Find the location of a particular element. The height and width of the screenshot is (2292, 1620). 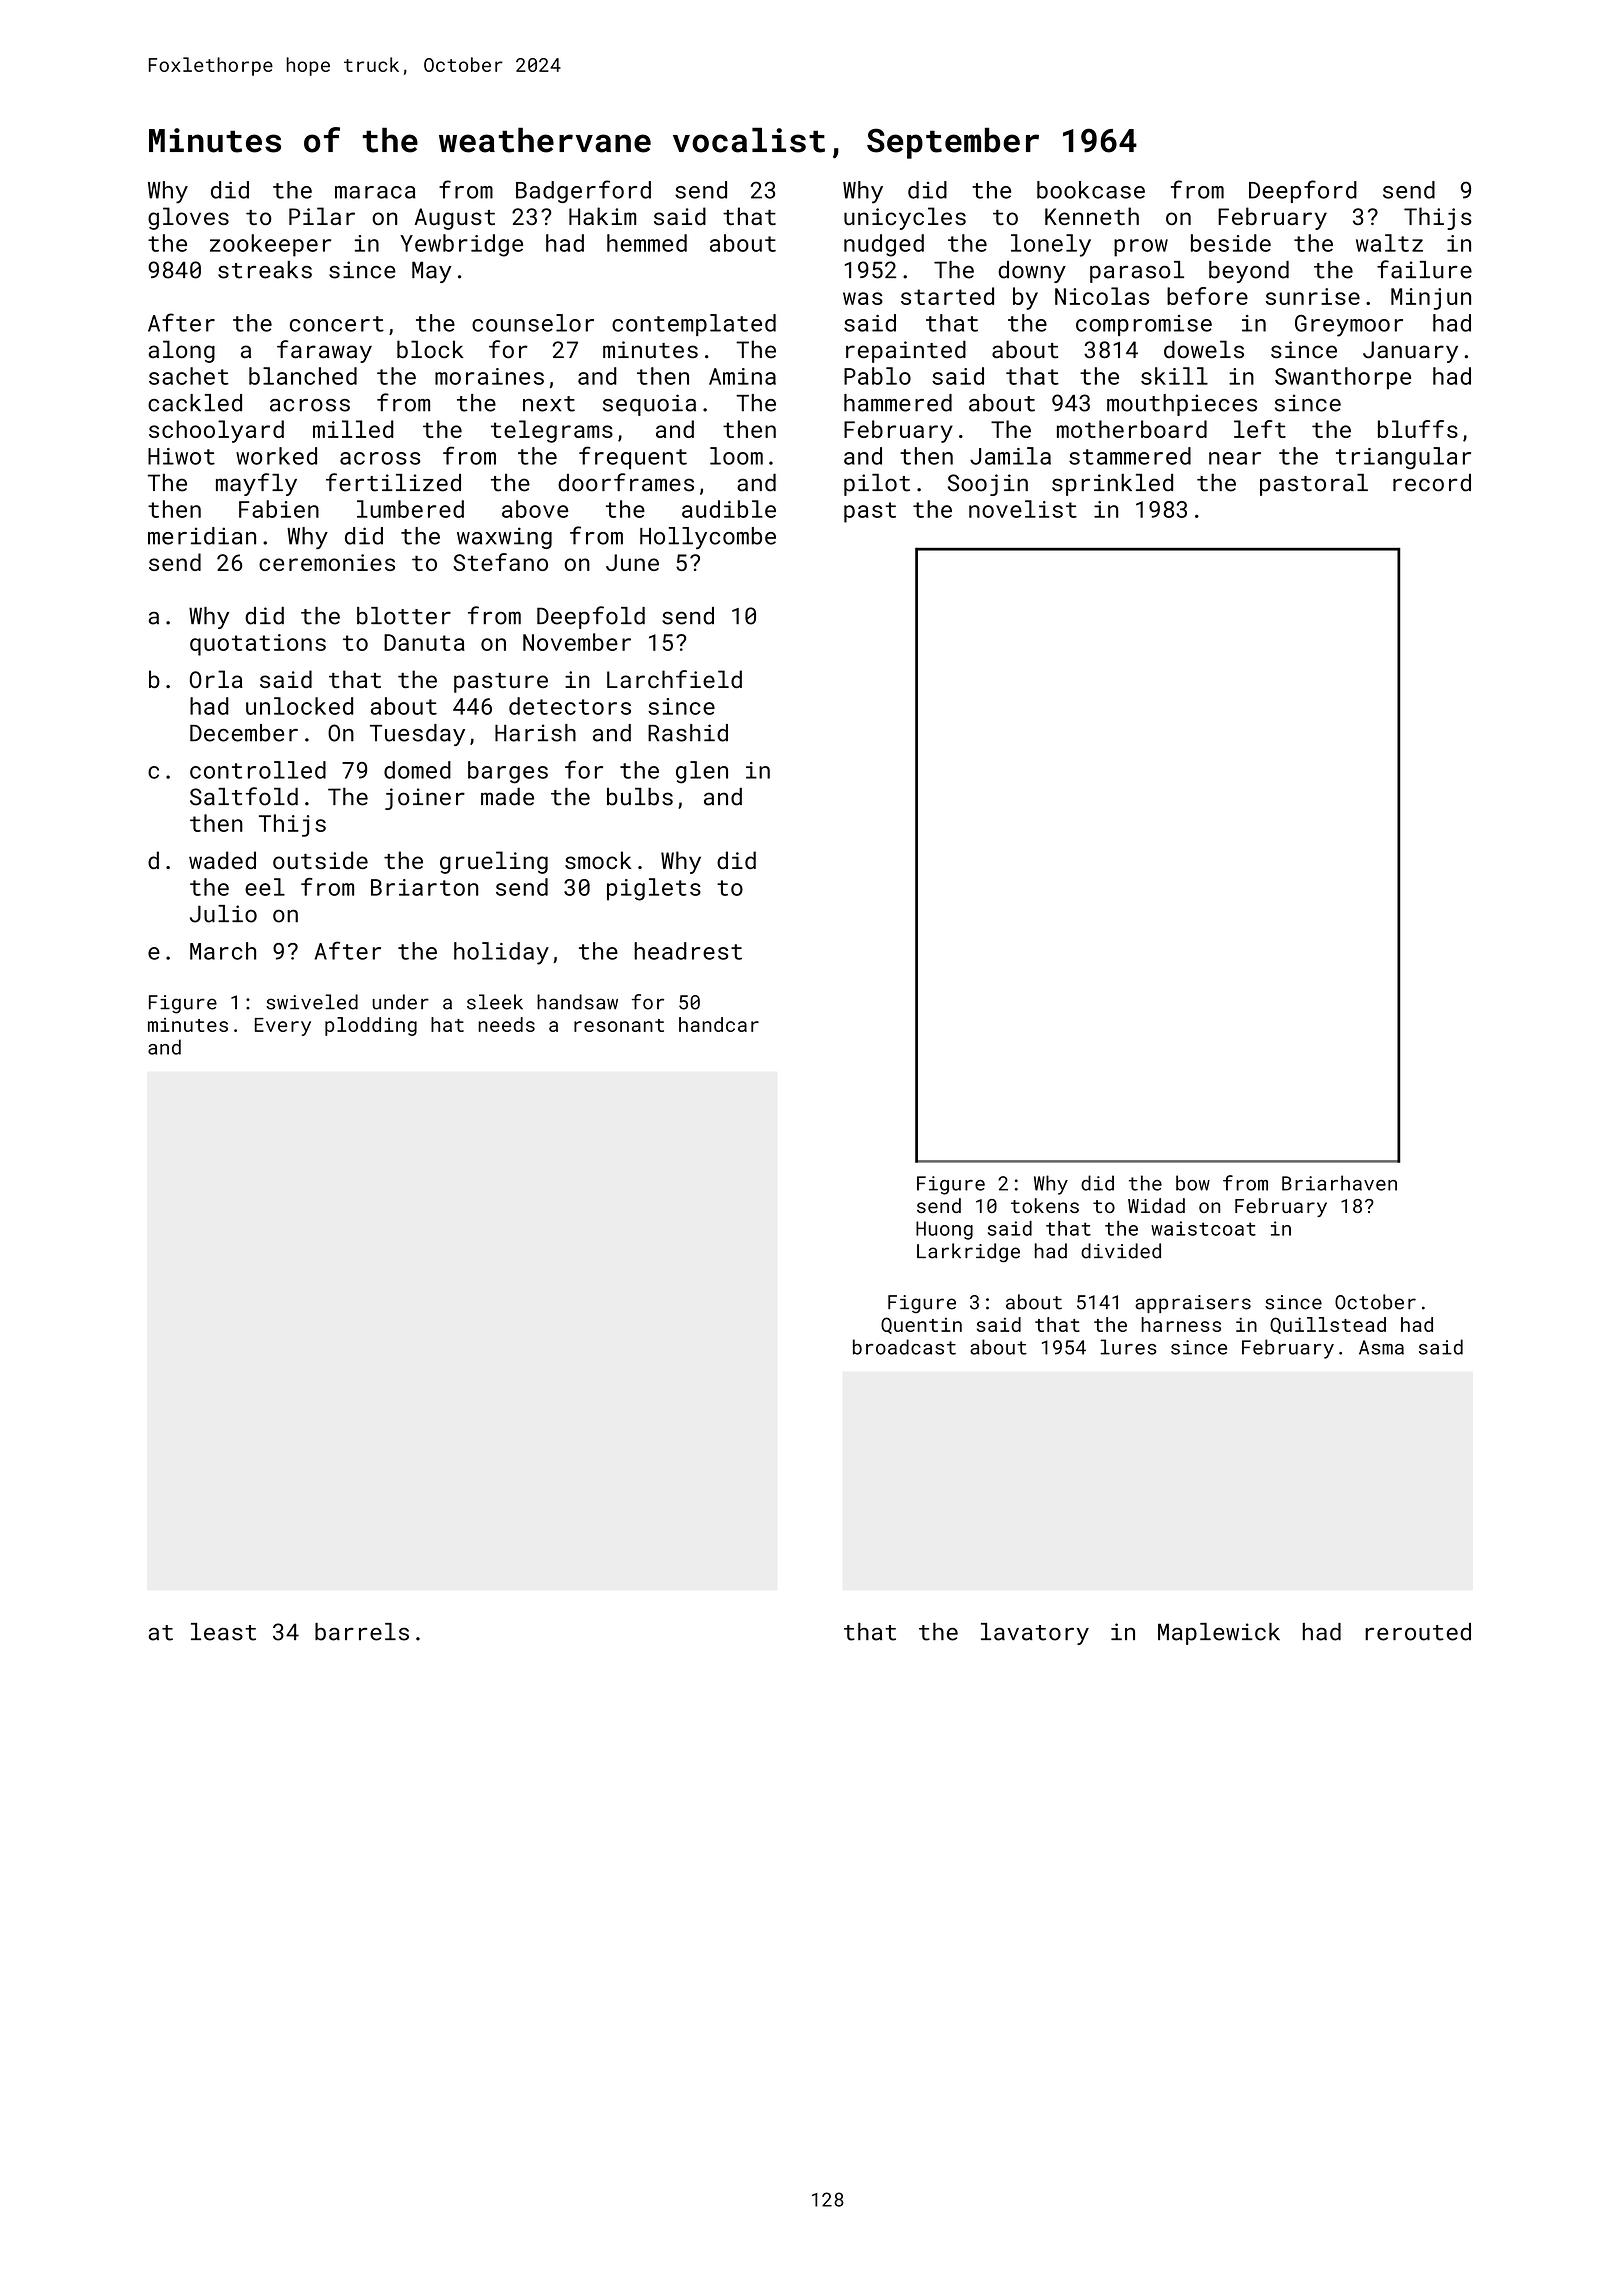

resonant is located at coordinates (619, 1025).
